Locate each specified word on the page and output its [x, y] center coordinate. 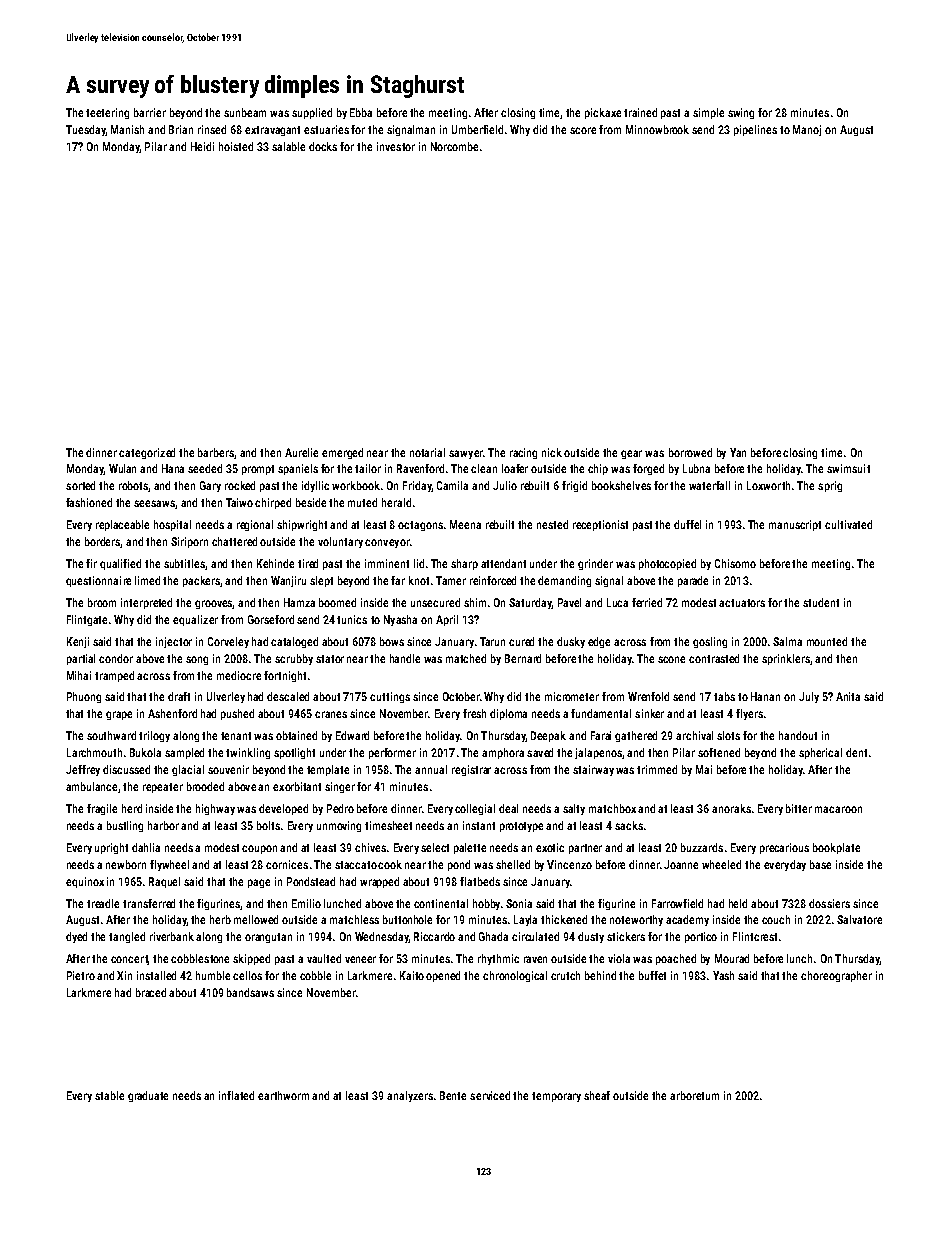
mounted [827, 641]
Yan [738, 452]
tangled [127, 937]
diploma [508, 714]
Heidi [202, 146]
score [583, 130]
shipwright [302, 525]
